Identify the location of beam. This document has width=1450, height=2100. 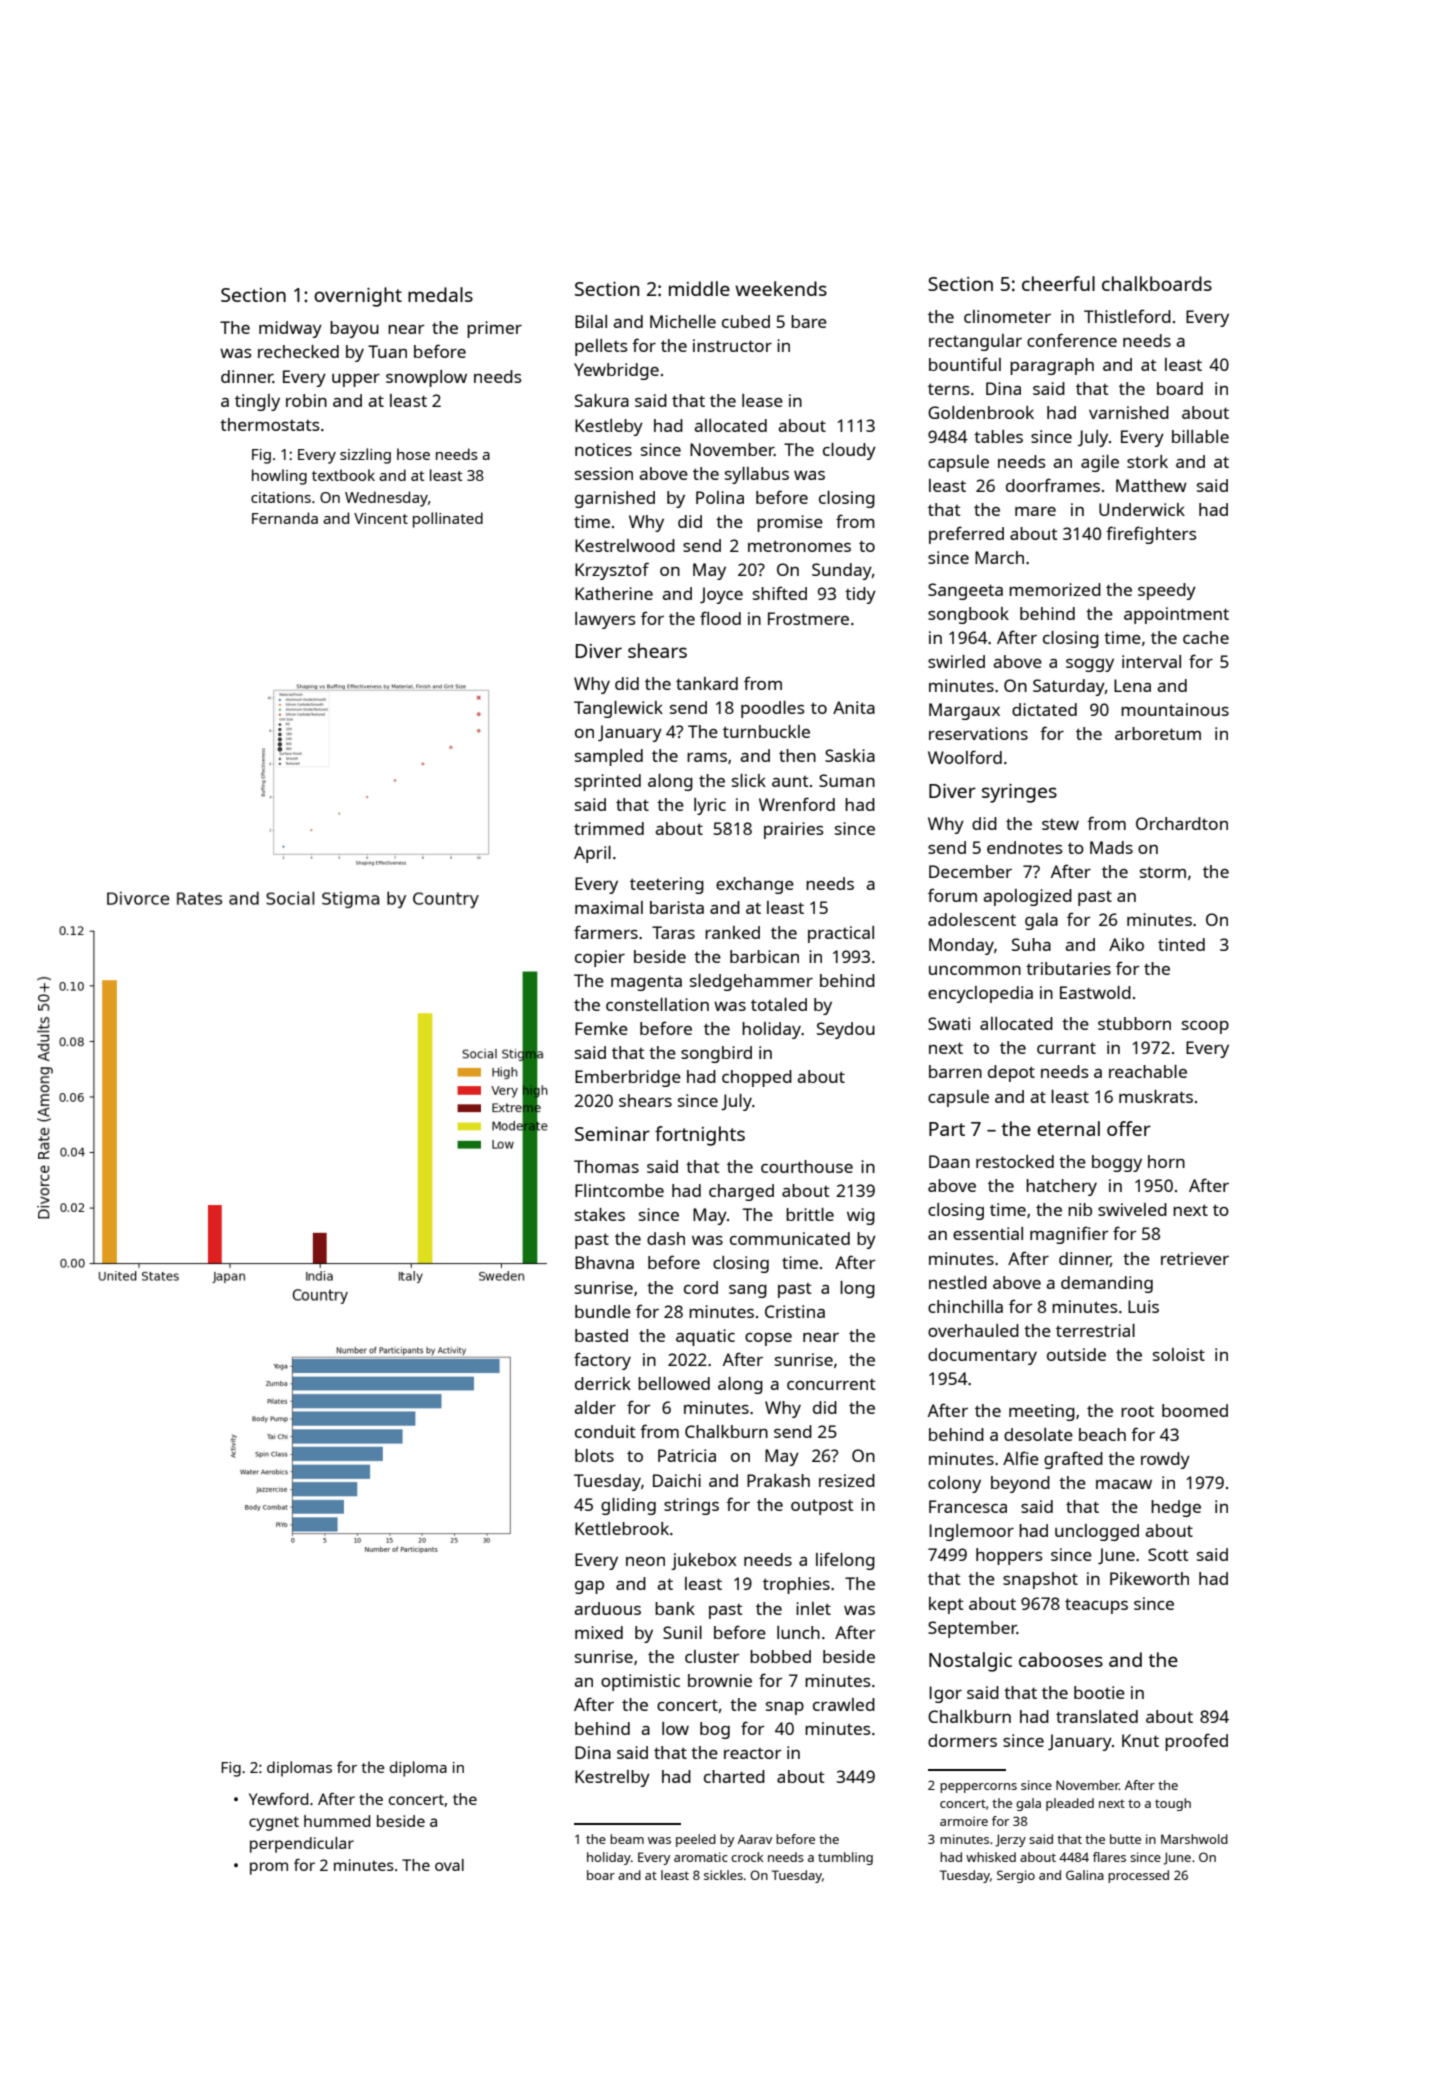
(627, 1839).
